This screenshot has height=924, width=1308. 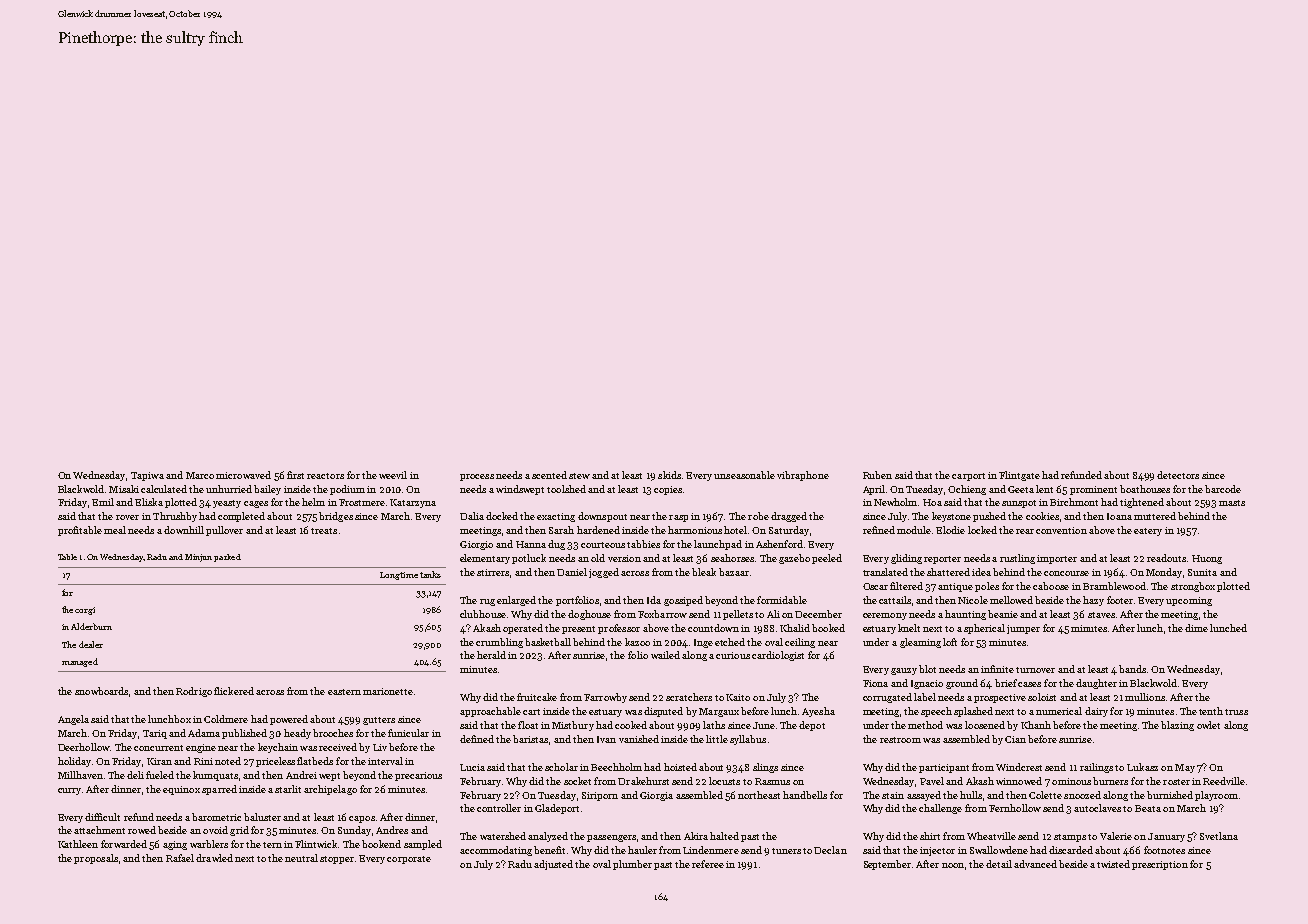 I want to click on grid, so click(x=239, y=831).
